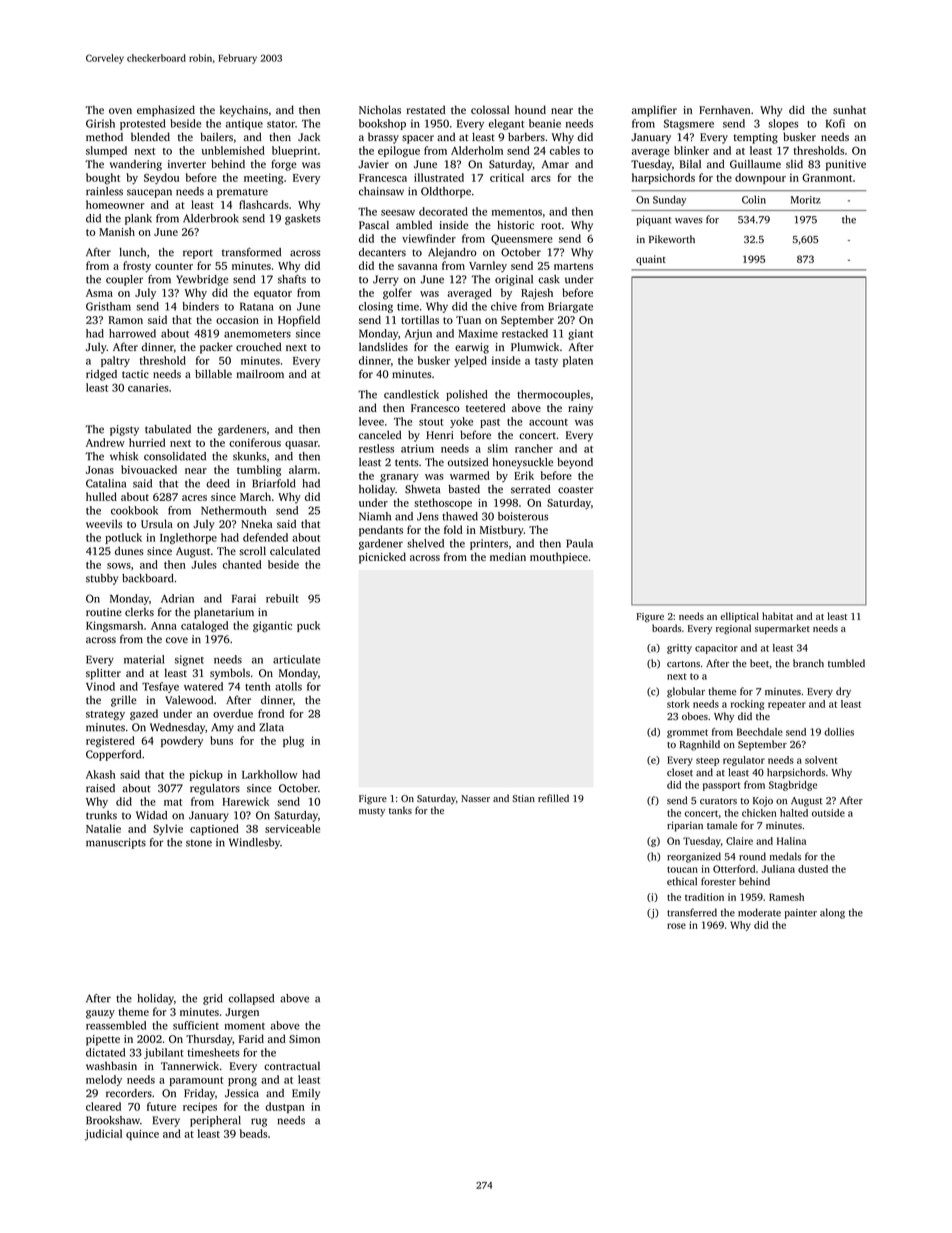 Image resolution: width=952 pixels, height=1233 pixels. Describe the element at coordinates (806, 200) in the image. I see `Moritz` at that location.
